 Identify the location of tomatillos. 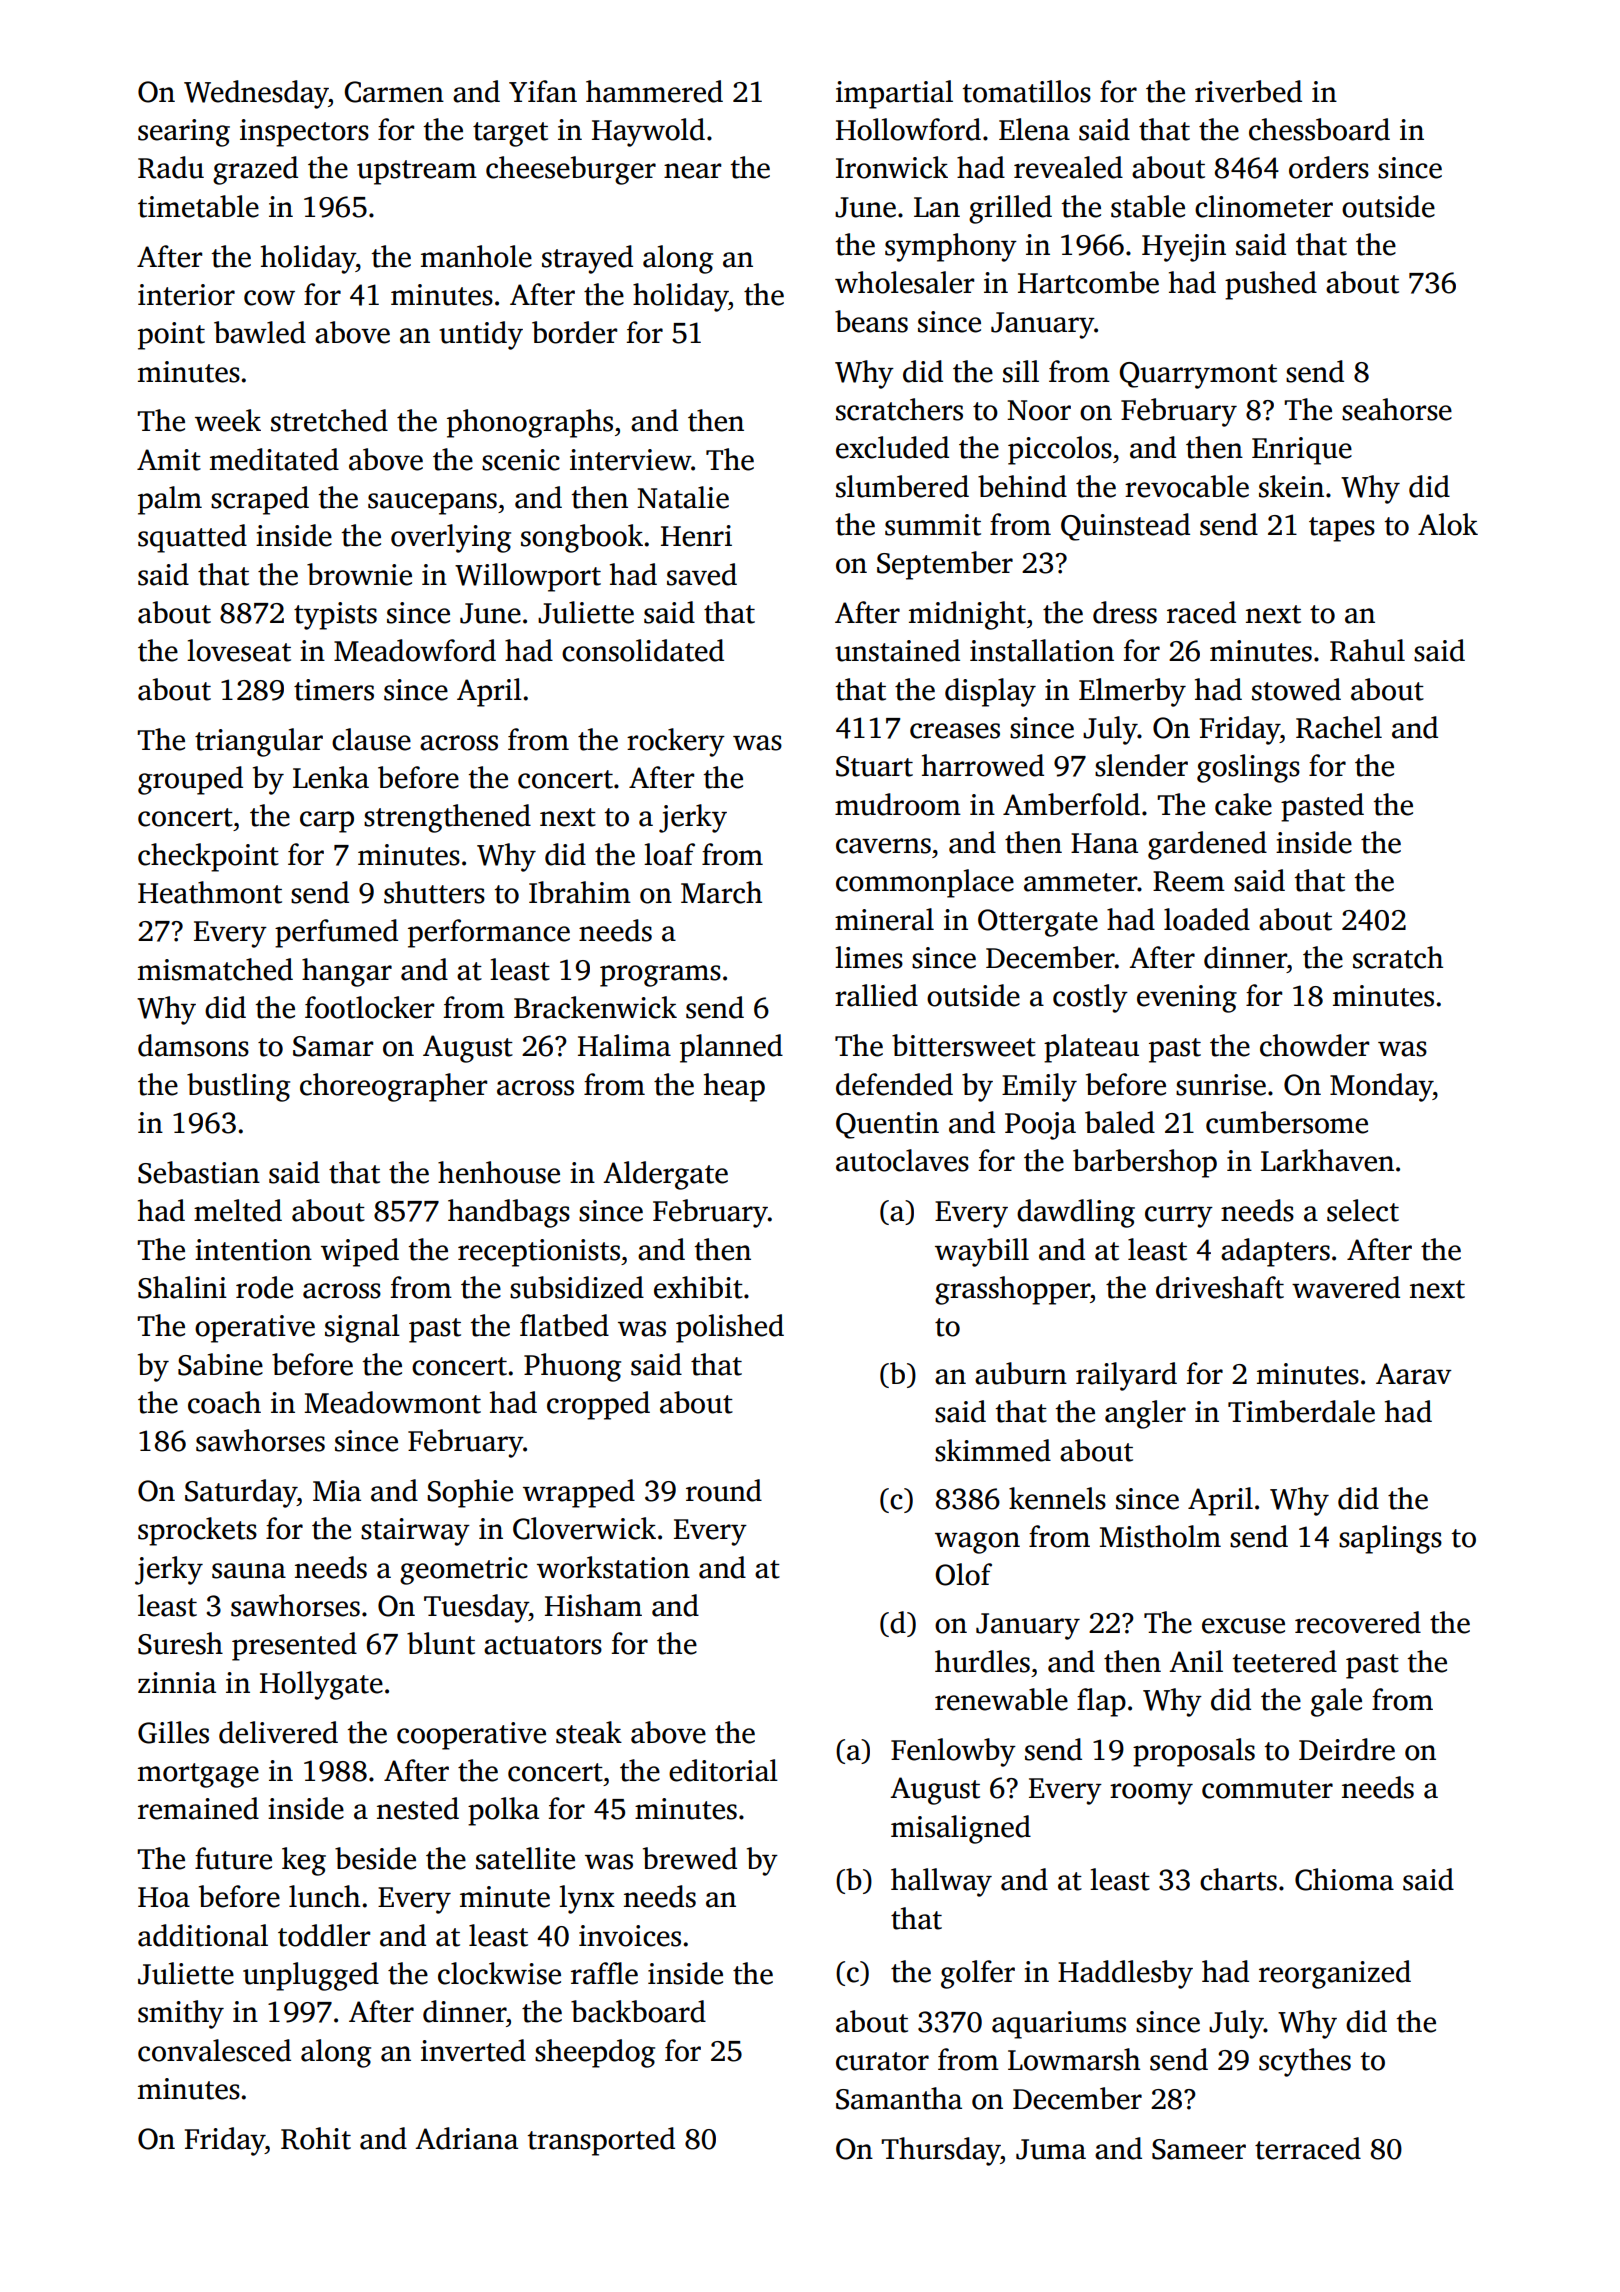
(1027, 91).
